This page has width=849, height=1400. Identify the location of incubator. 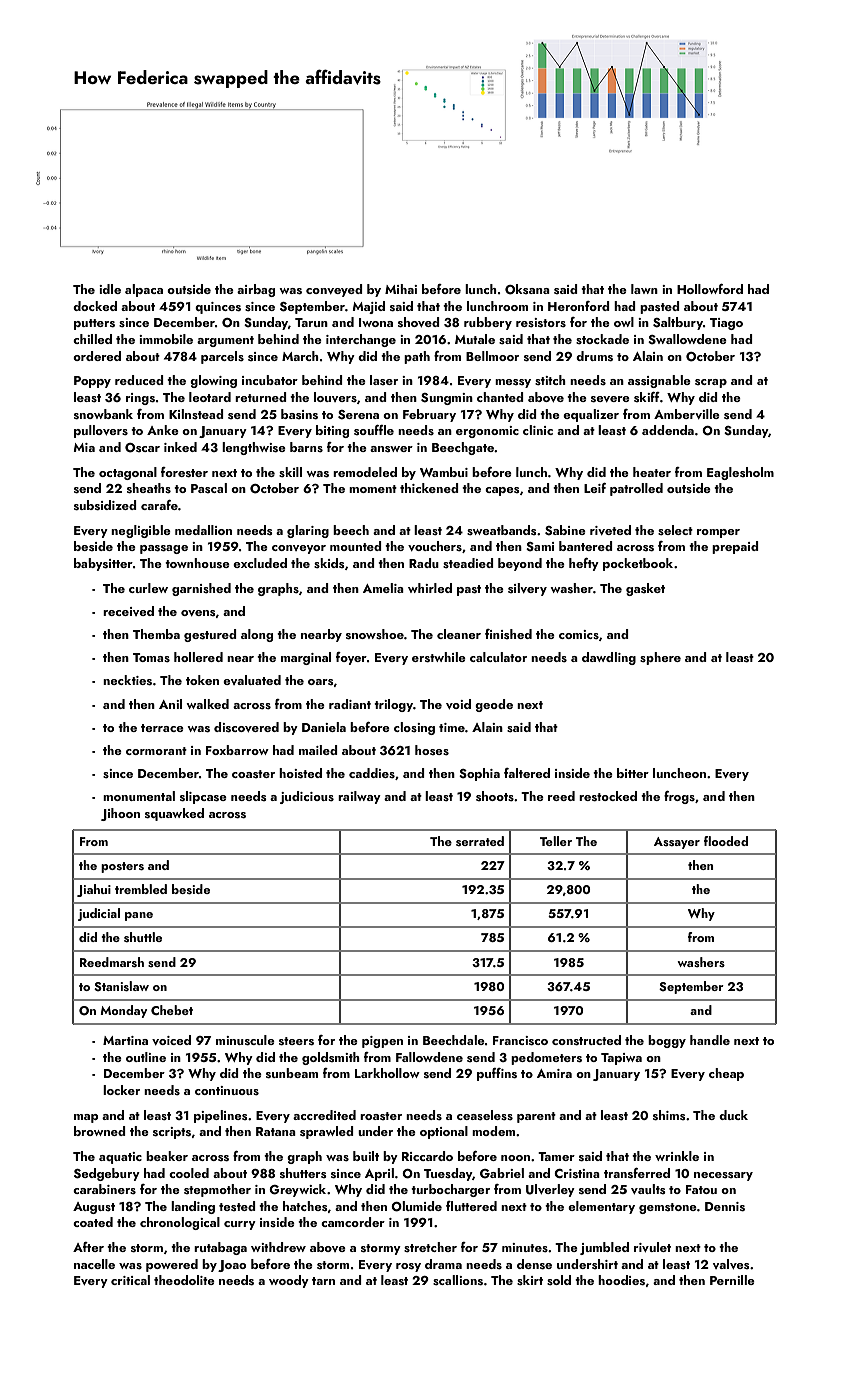
(270, 380).
